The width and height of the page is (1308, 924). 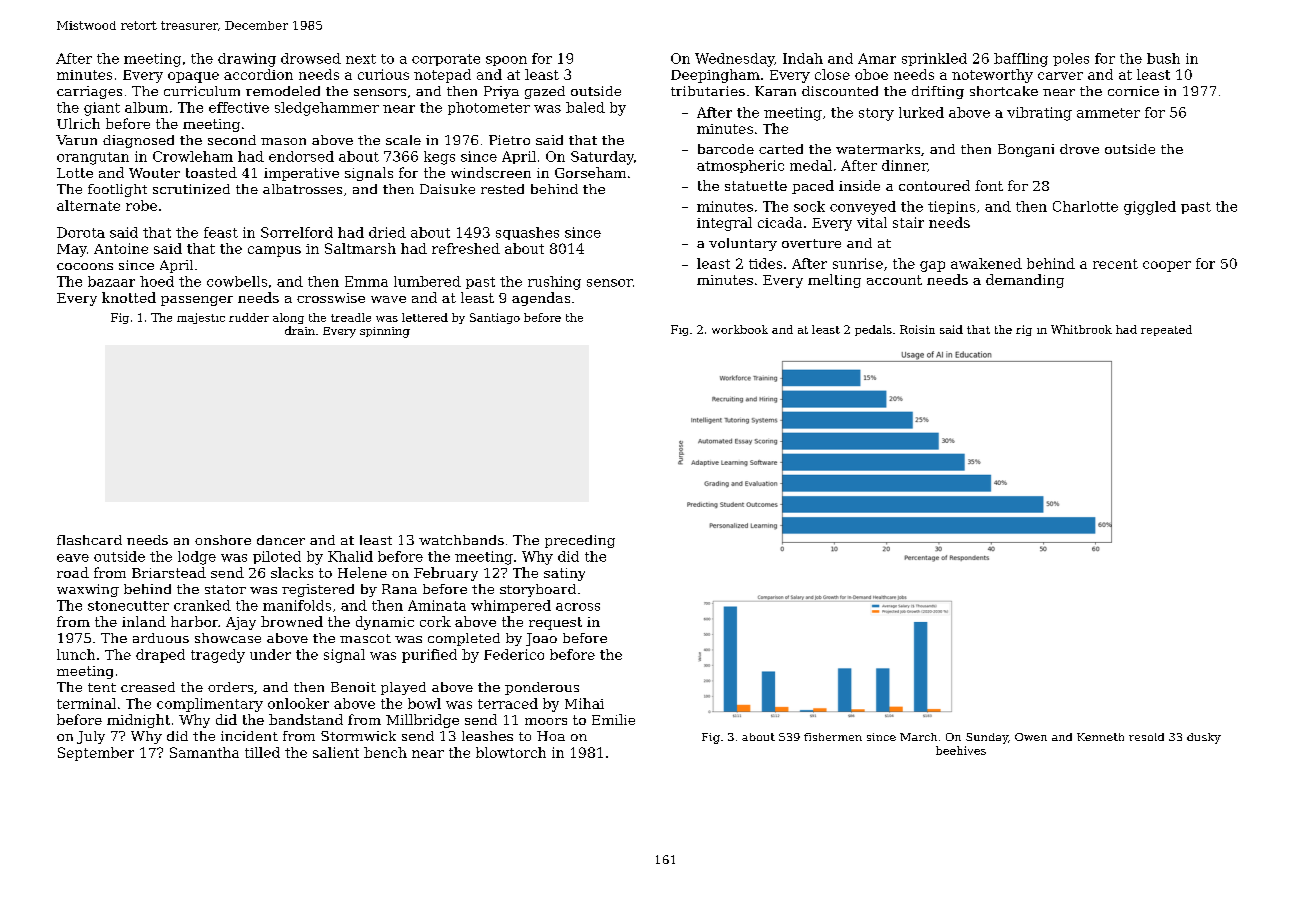 I want to click on workbook, so click(x=740, y=329).
